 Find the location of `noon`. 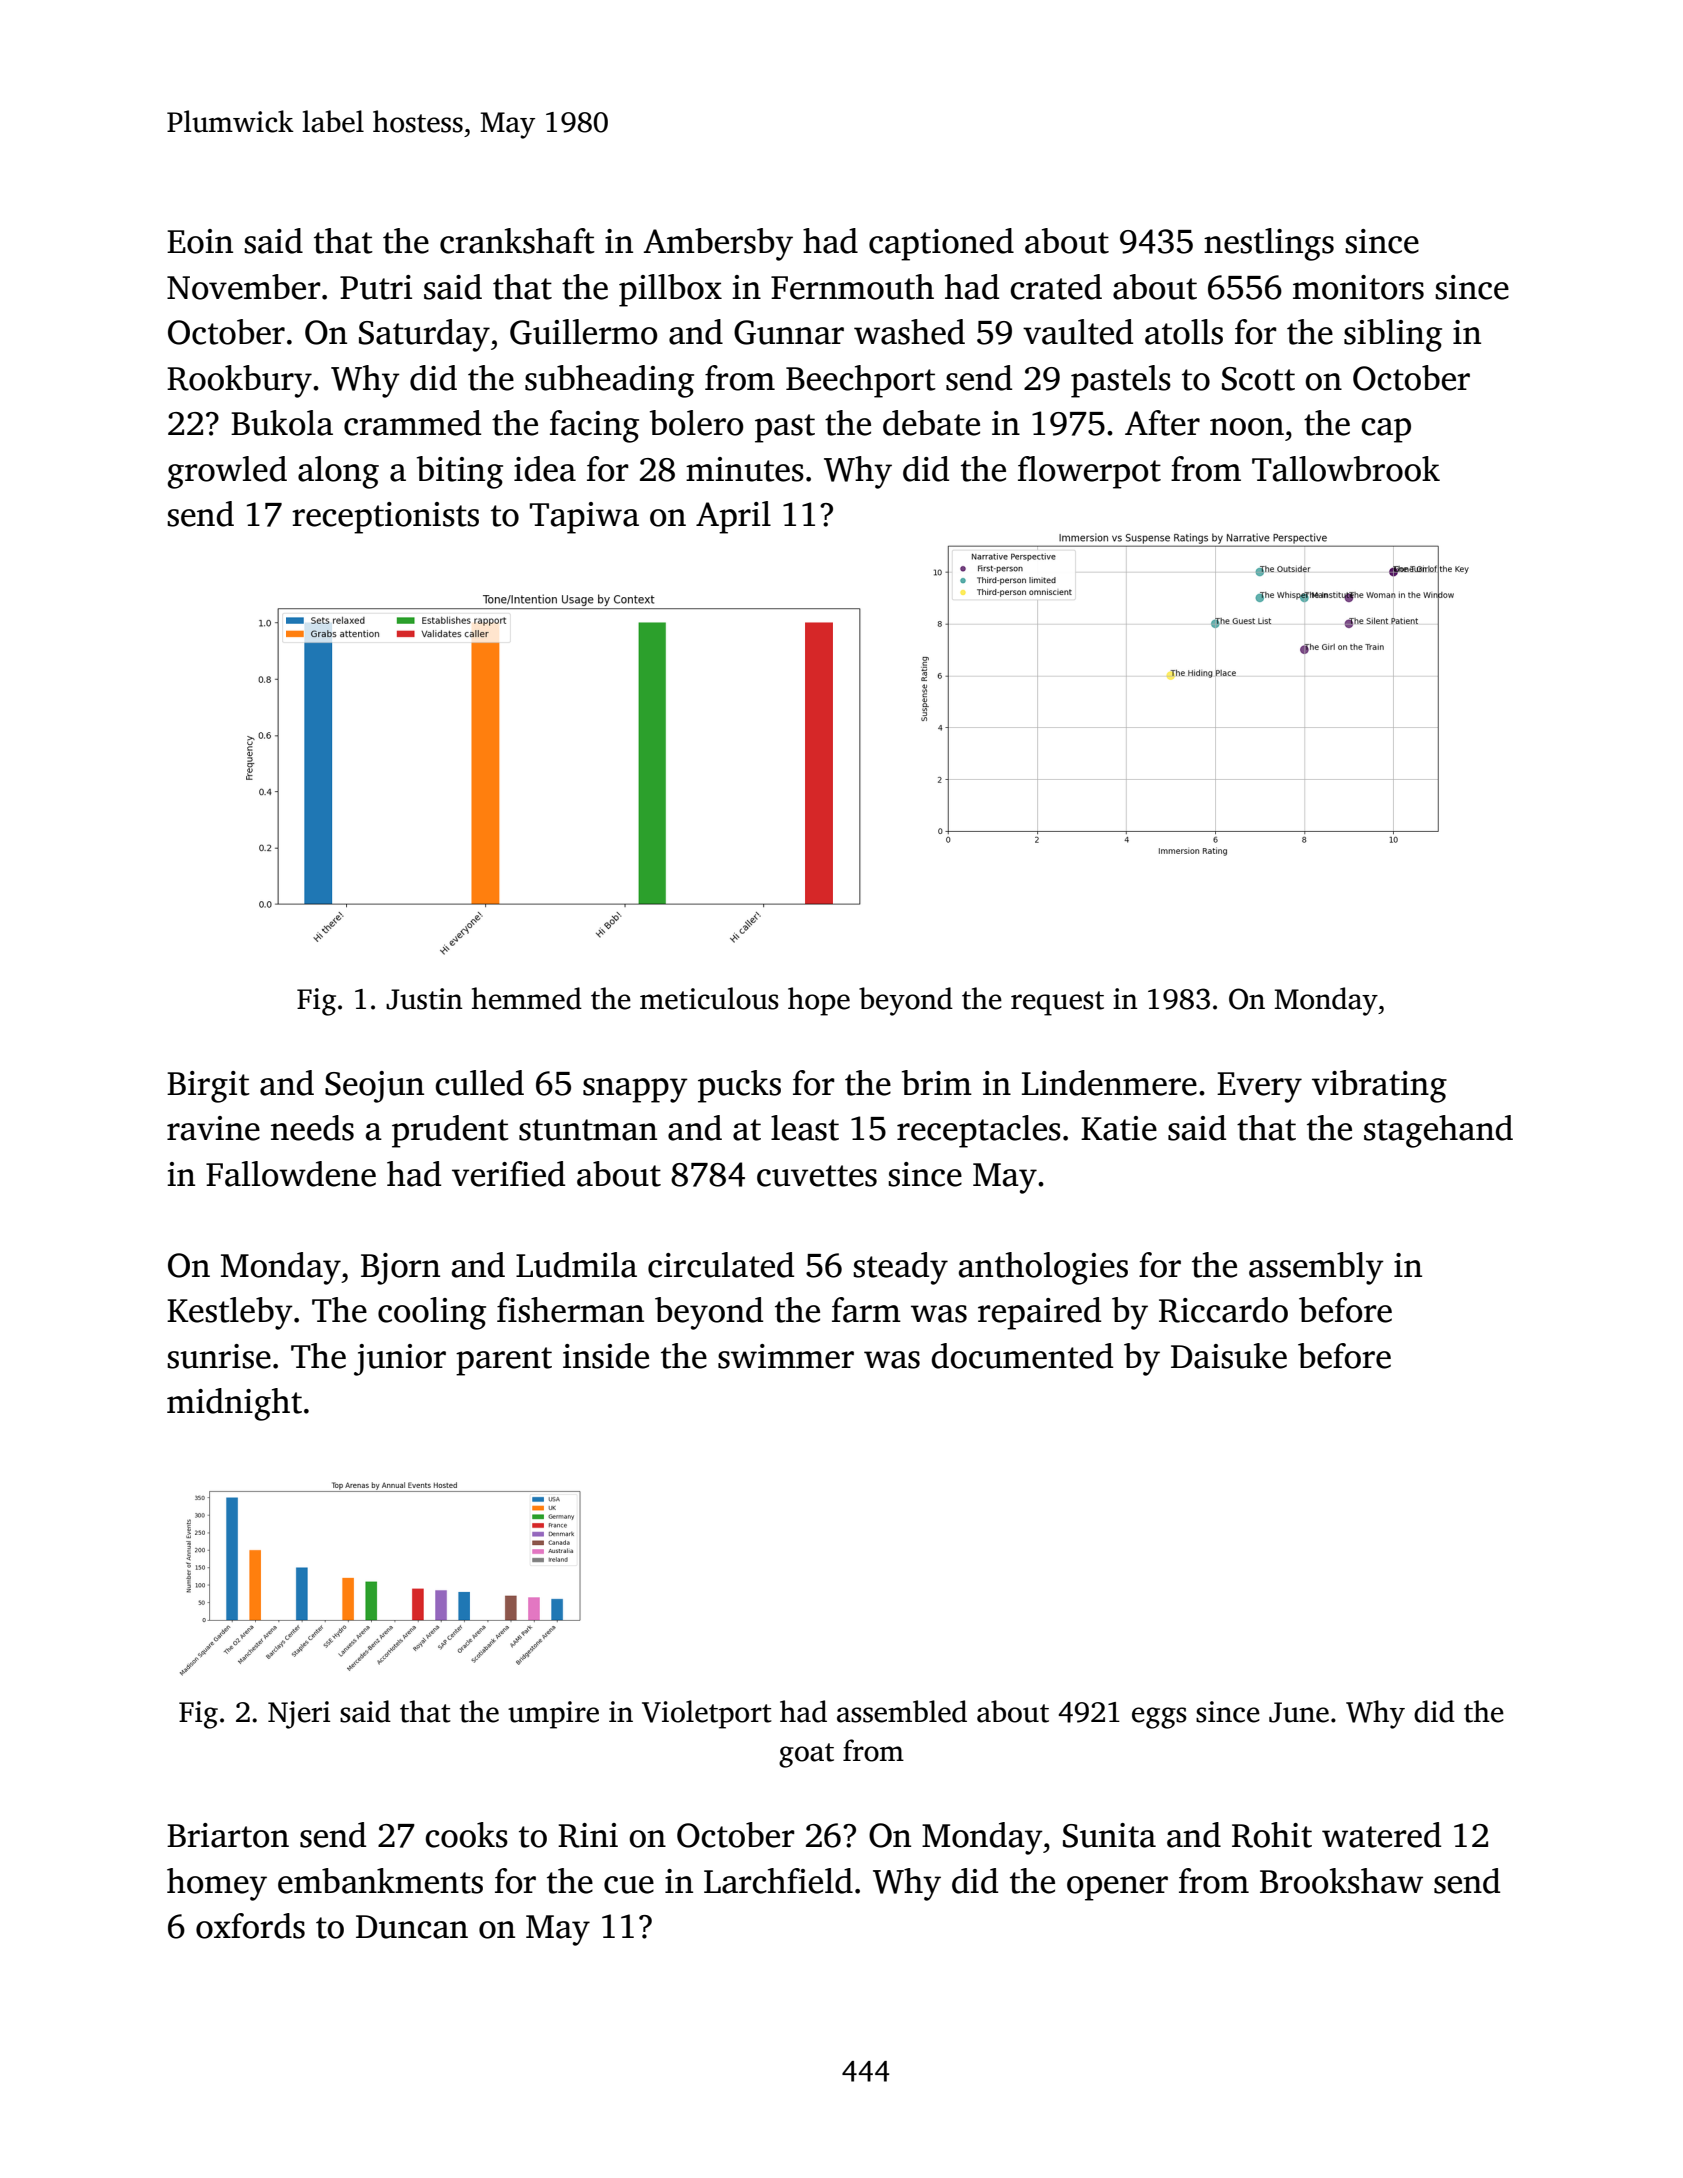

noon is located at coordinates (1247, 427).
